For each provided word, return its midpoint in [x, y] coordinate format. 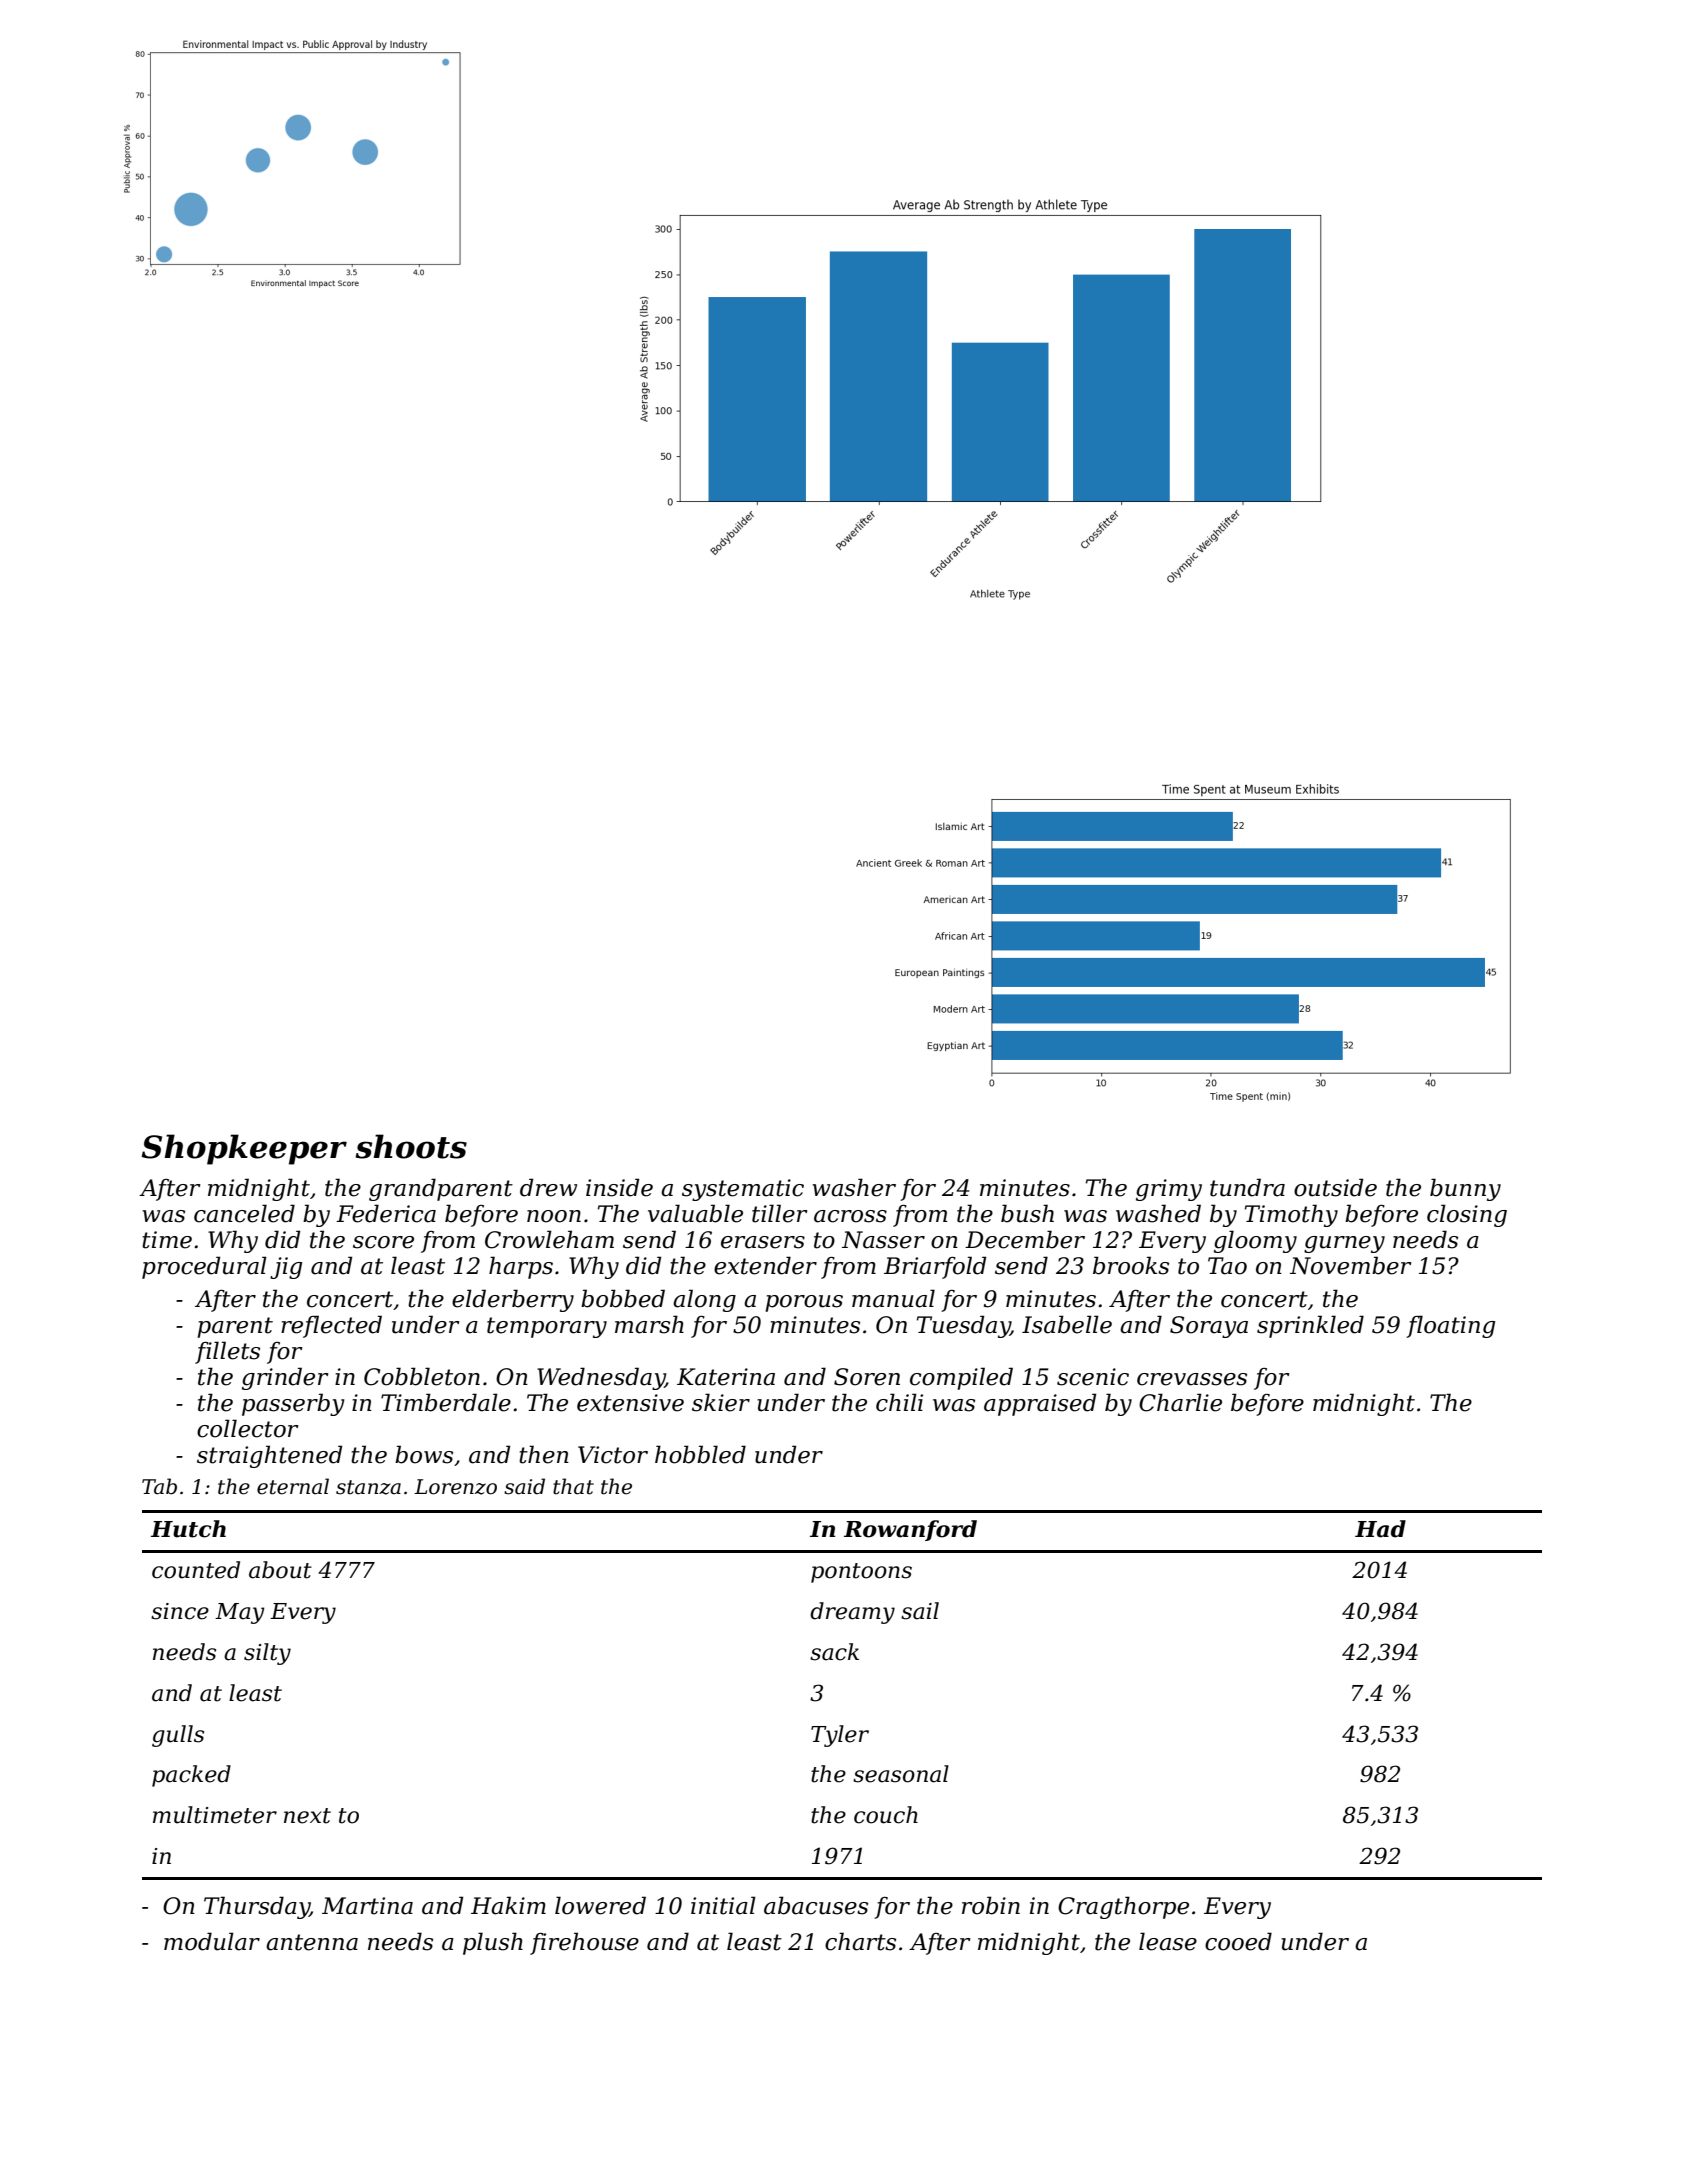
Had [1380, 1529]
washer [854, 1187]
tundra [1247, 1187]
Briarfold [935, 1267]
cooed [1238, 1941]
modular [212, 1941]
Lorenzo [455, 1487]
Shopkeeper [244, 1149]
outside [1335, 1187]
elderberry [513, 1300]
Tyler [840, 1736]
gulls [178, 1736]
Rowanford [910, 1530]
